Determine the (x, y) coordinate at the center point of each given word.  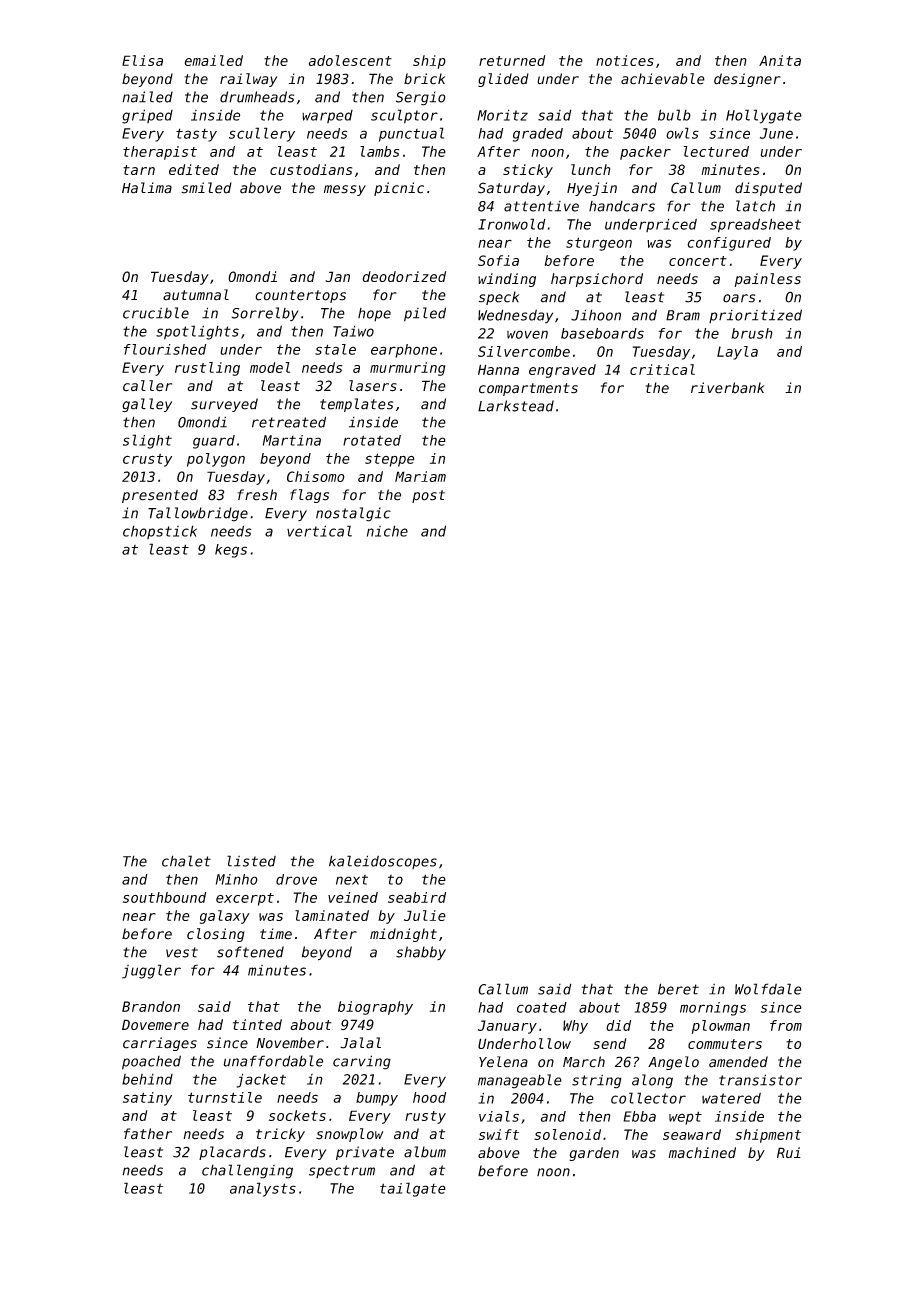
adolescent (350, 60)
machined (702, 1153)
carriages (160, 1044)
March (584, 1062)
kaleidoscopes (383, 862)
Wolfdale (768, 989)
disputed (768, 189)
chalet (186, 861)
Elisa (142, 60)
